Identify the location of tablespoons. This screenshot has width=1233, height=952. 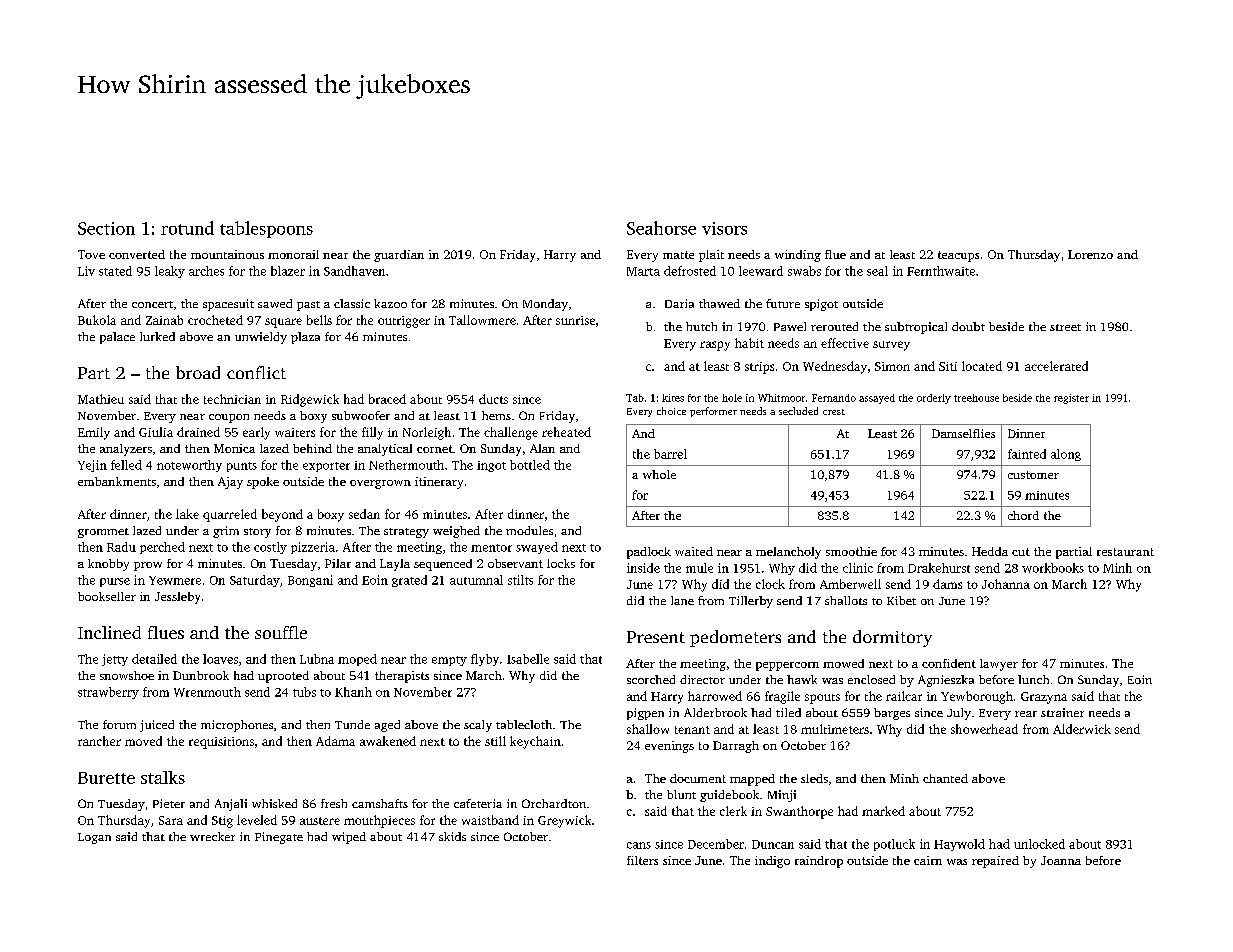
(266, 229).
